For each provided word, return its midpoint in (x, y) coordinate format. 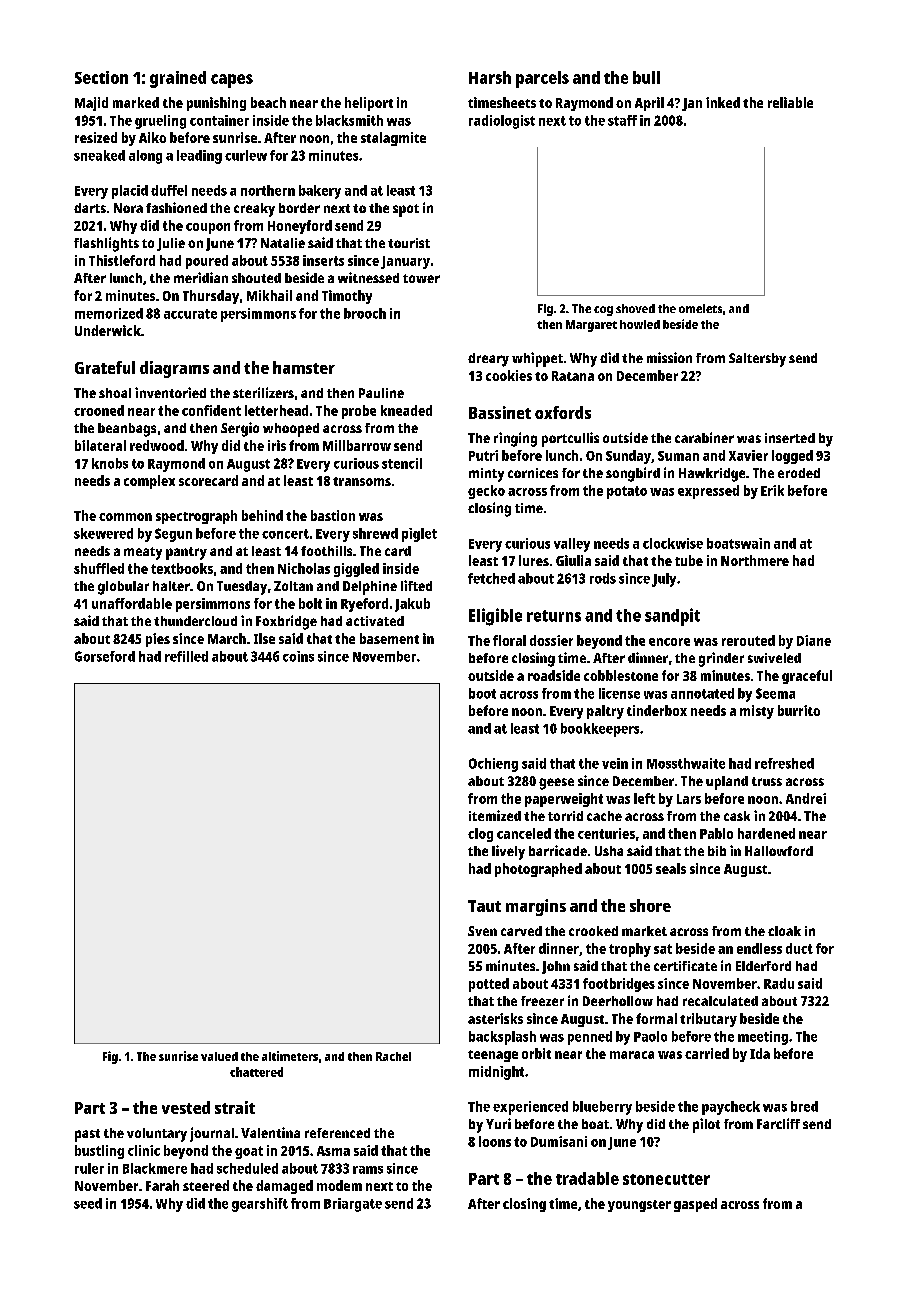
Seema (775, 693)
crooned (99, 410)
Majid (91, 104)
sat (663, 949)
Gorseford (105, 656)
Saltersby (757, 360)
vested (186, 1107)
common (125, 517)
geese (556, 784)
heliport (369, 104)
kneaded (406, 410)
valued (219, 1056)
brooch (365, 313)
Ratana (573, 376)
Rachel (393, 1056)
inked (723, 102)
